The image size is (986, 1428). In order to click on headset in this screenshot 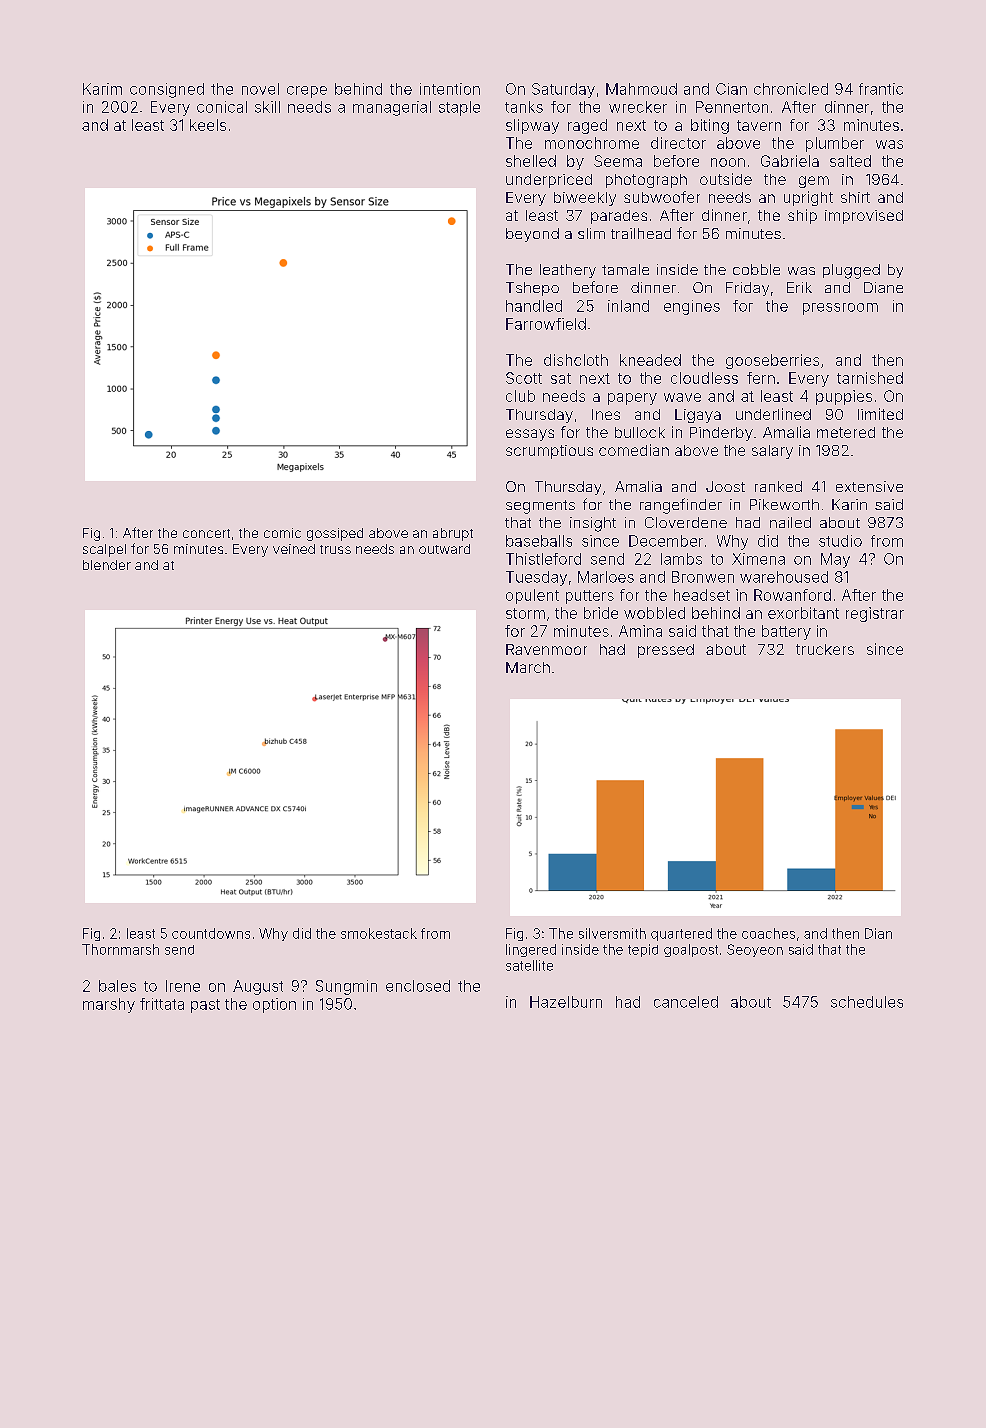, I will do `click(702, 595)`.
